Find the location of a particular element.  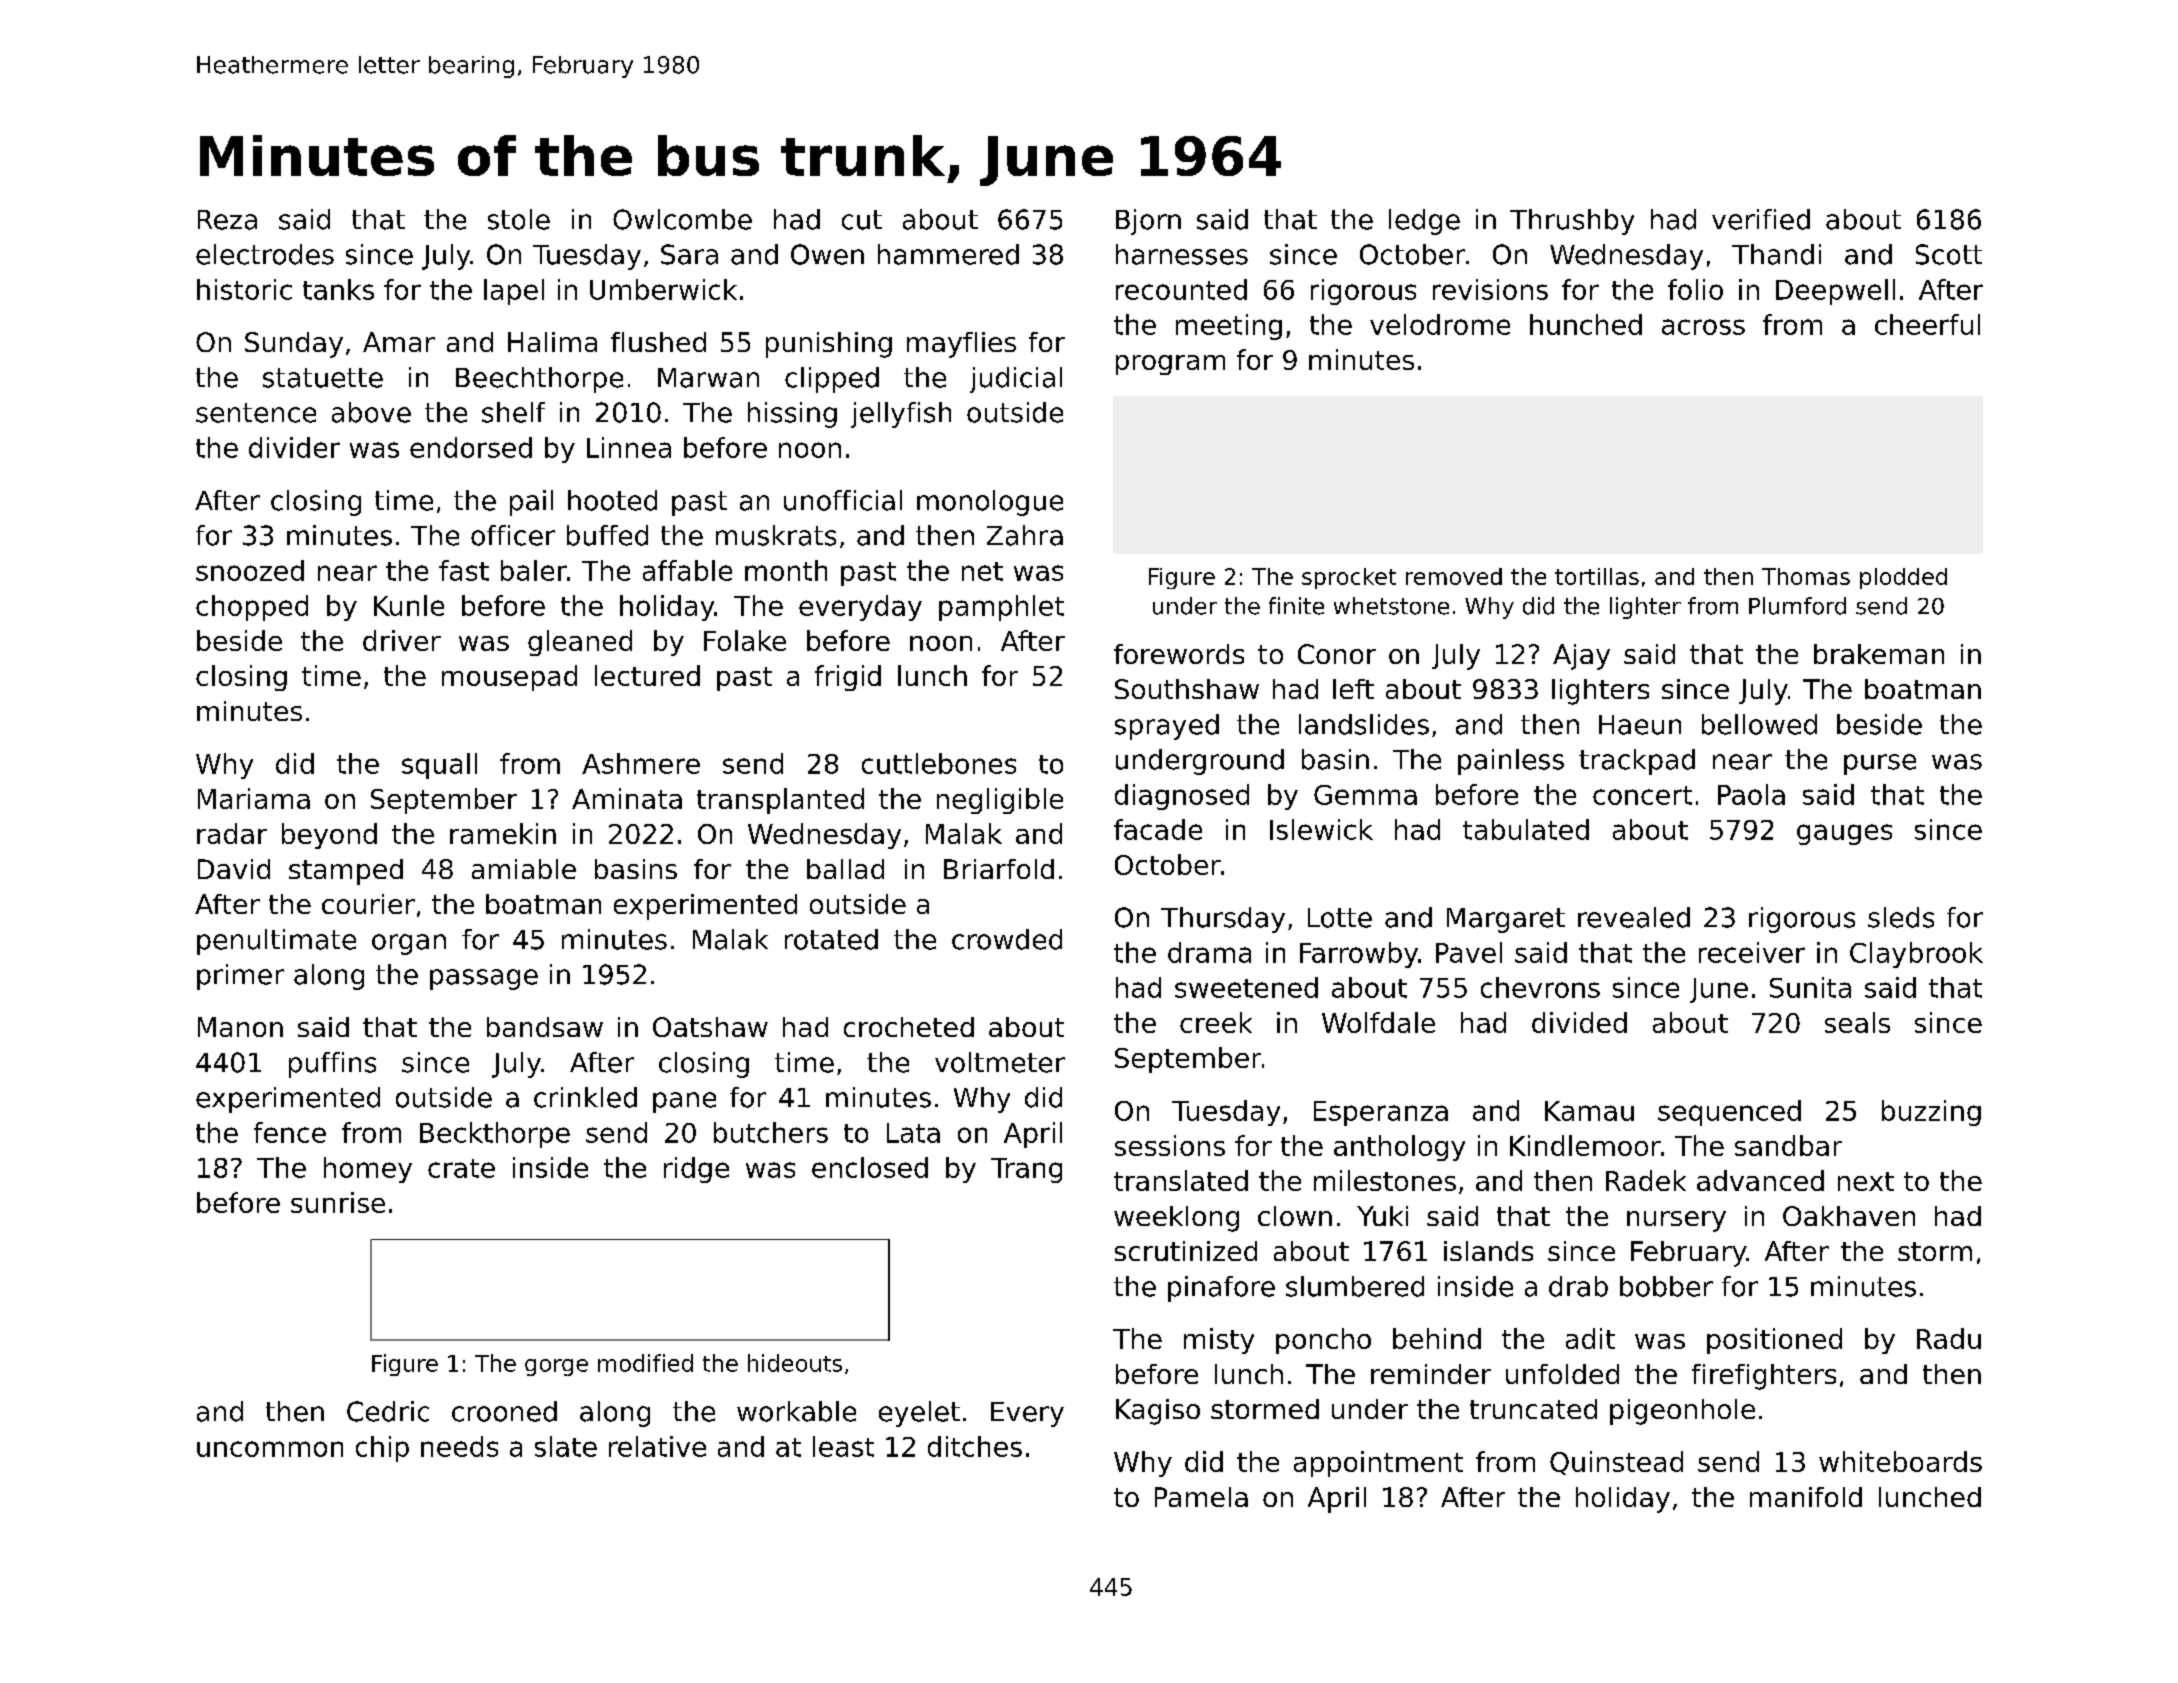

snoozed is located at coordinates (250, 570).
